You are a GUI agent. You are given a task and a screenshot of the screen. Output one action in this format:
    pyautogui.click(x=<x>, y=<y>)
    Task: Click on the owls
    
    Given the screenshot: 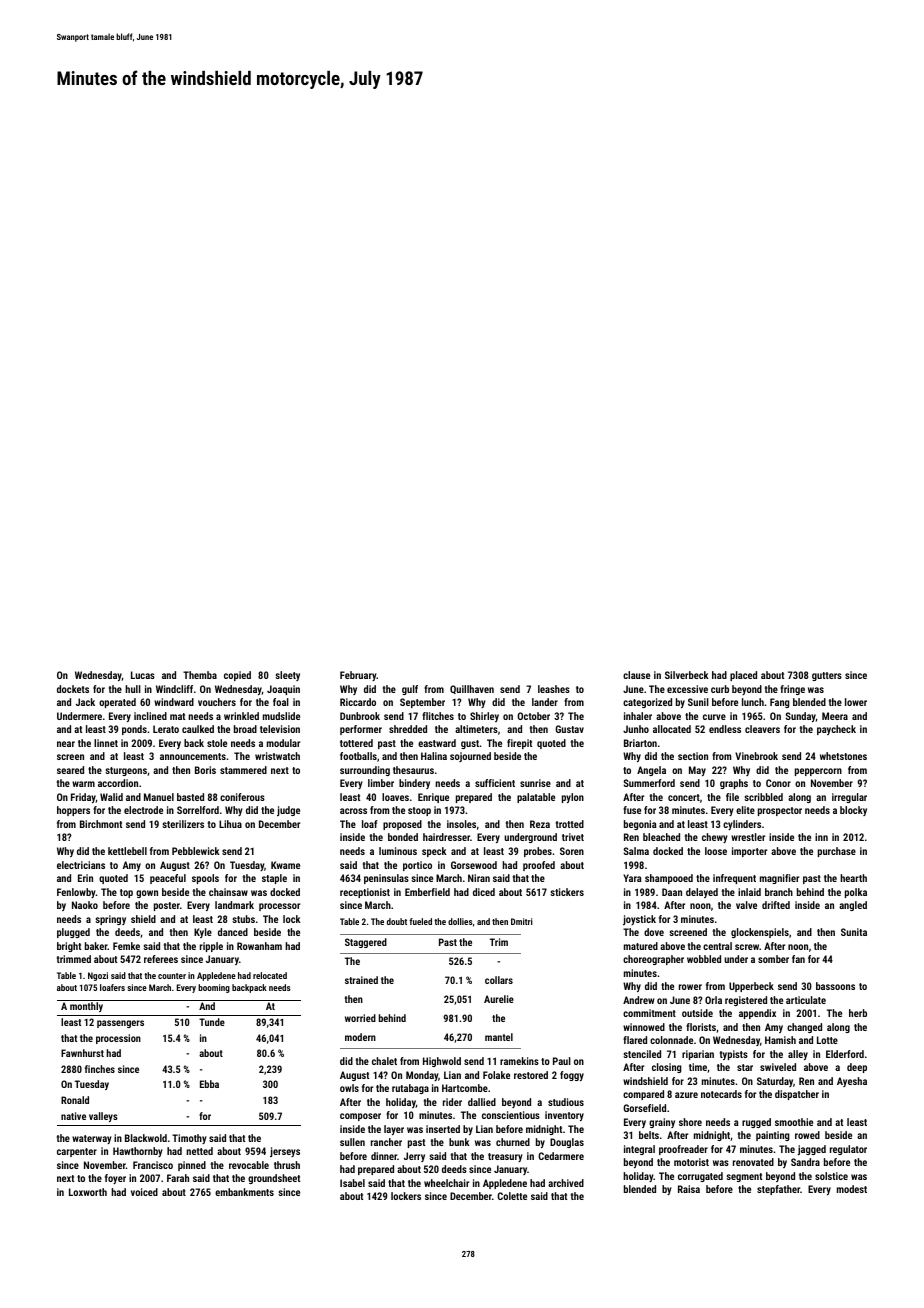 What is the action you would take?
    pyautogui.click(x=349, y=1088)
